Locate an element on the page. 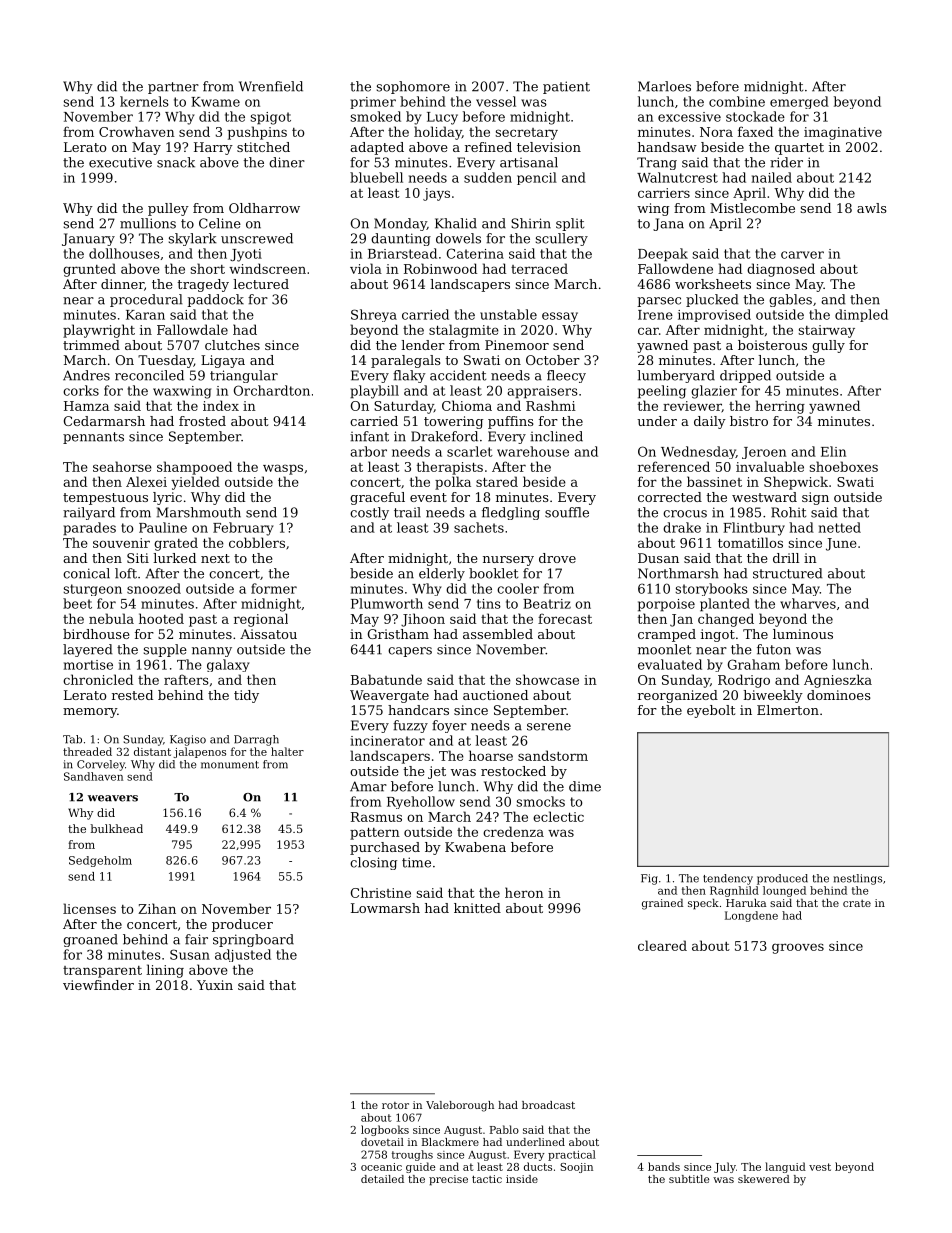 The height and width of the document is (1233, 952). memory is located at coordinates (90, 713).
